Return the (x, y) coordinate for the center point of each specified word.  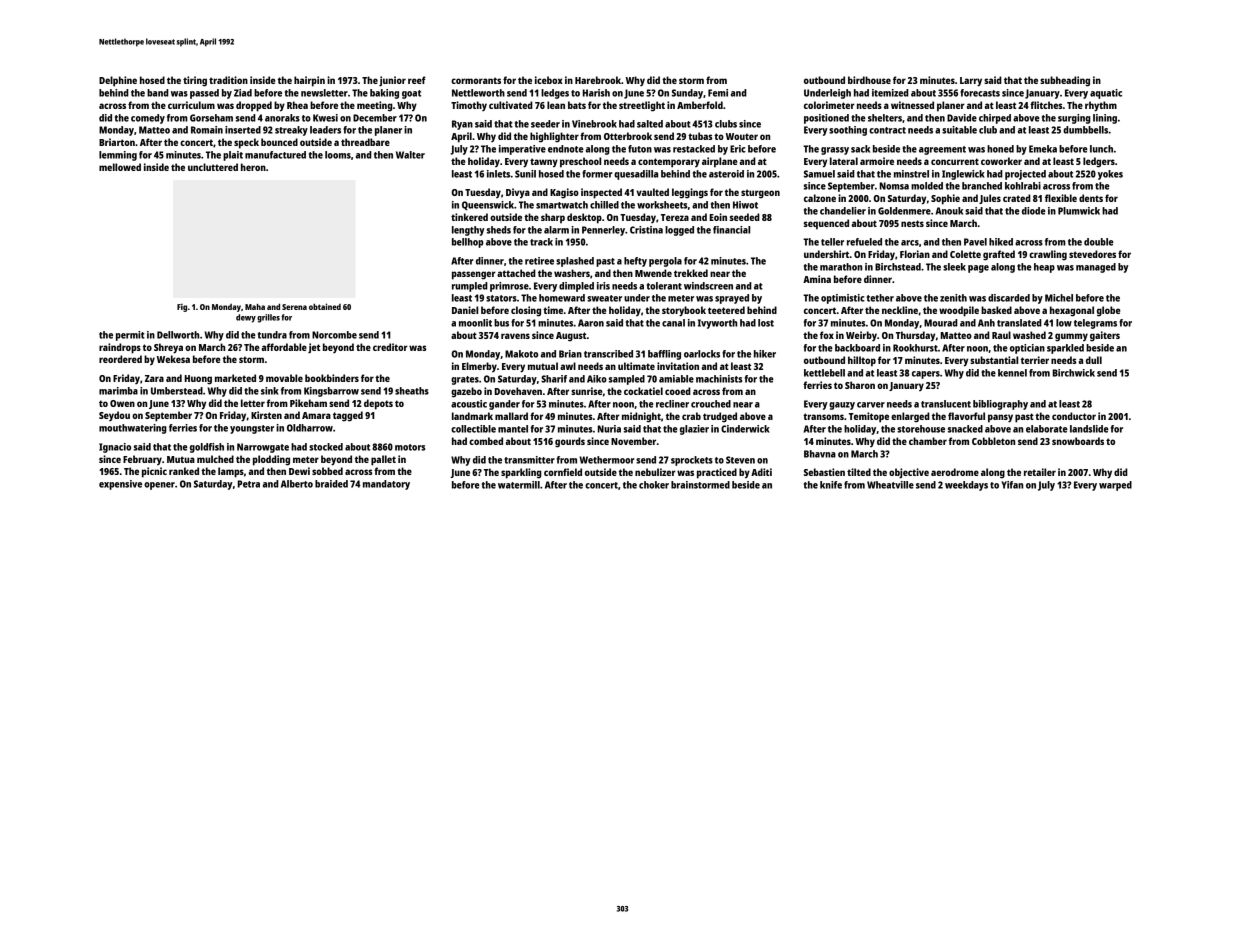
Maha (255, 307)
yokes (1110, 175)
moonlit (475, 323)
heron (253, 167)
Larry (971, 82)
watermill (519, 485)
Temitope (869, 417)
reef (417, 80)
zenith (953, 298)
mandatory (386, 485)
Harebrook (598, 80)
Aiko (597, 379)
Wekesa (173, 359)
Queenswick (488, 205)
